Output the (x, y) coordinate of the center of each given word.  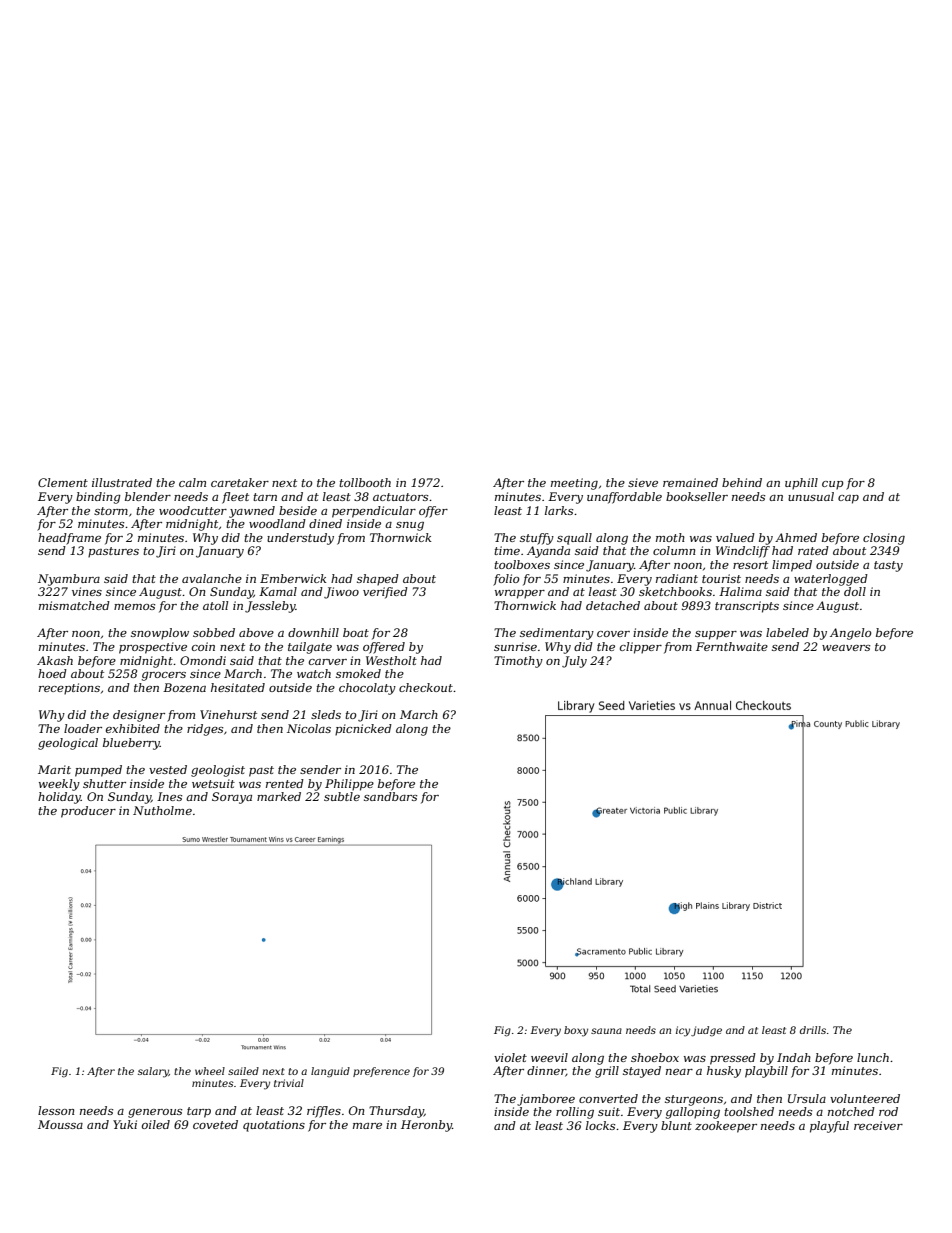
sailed (243, 1071)
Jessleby (270, 607)
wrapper (520, 594)
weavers (846, 648)
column (674, 550)
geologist (218, 771)
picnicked (363, 730)
